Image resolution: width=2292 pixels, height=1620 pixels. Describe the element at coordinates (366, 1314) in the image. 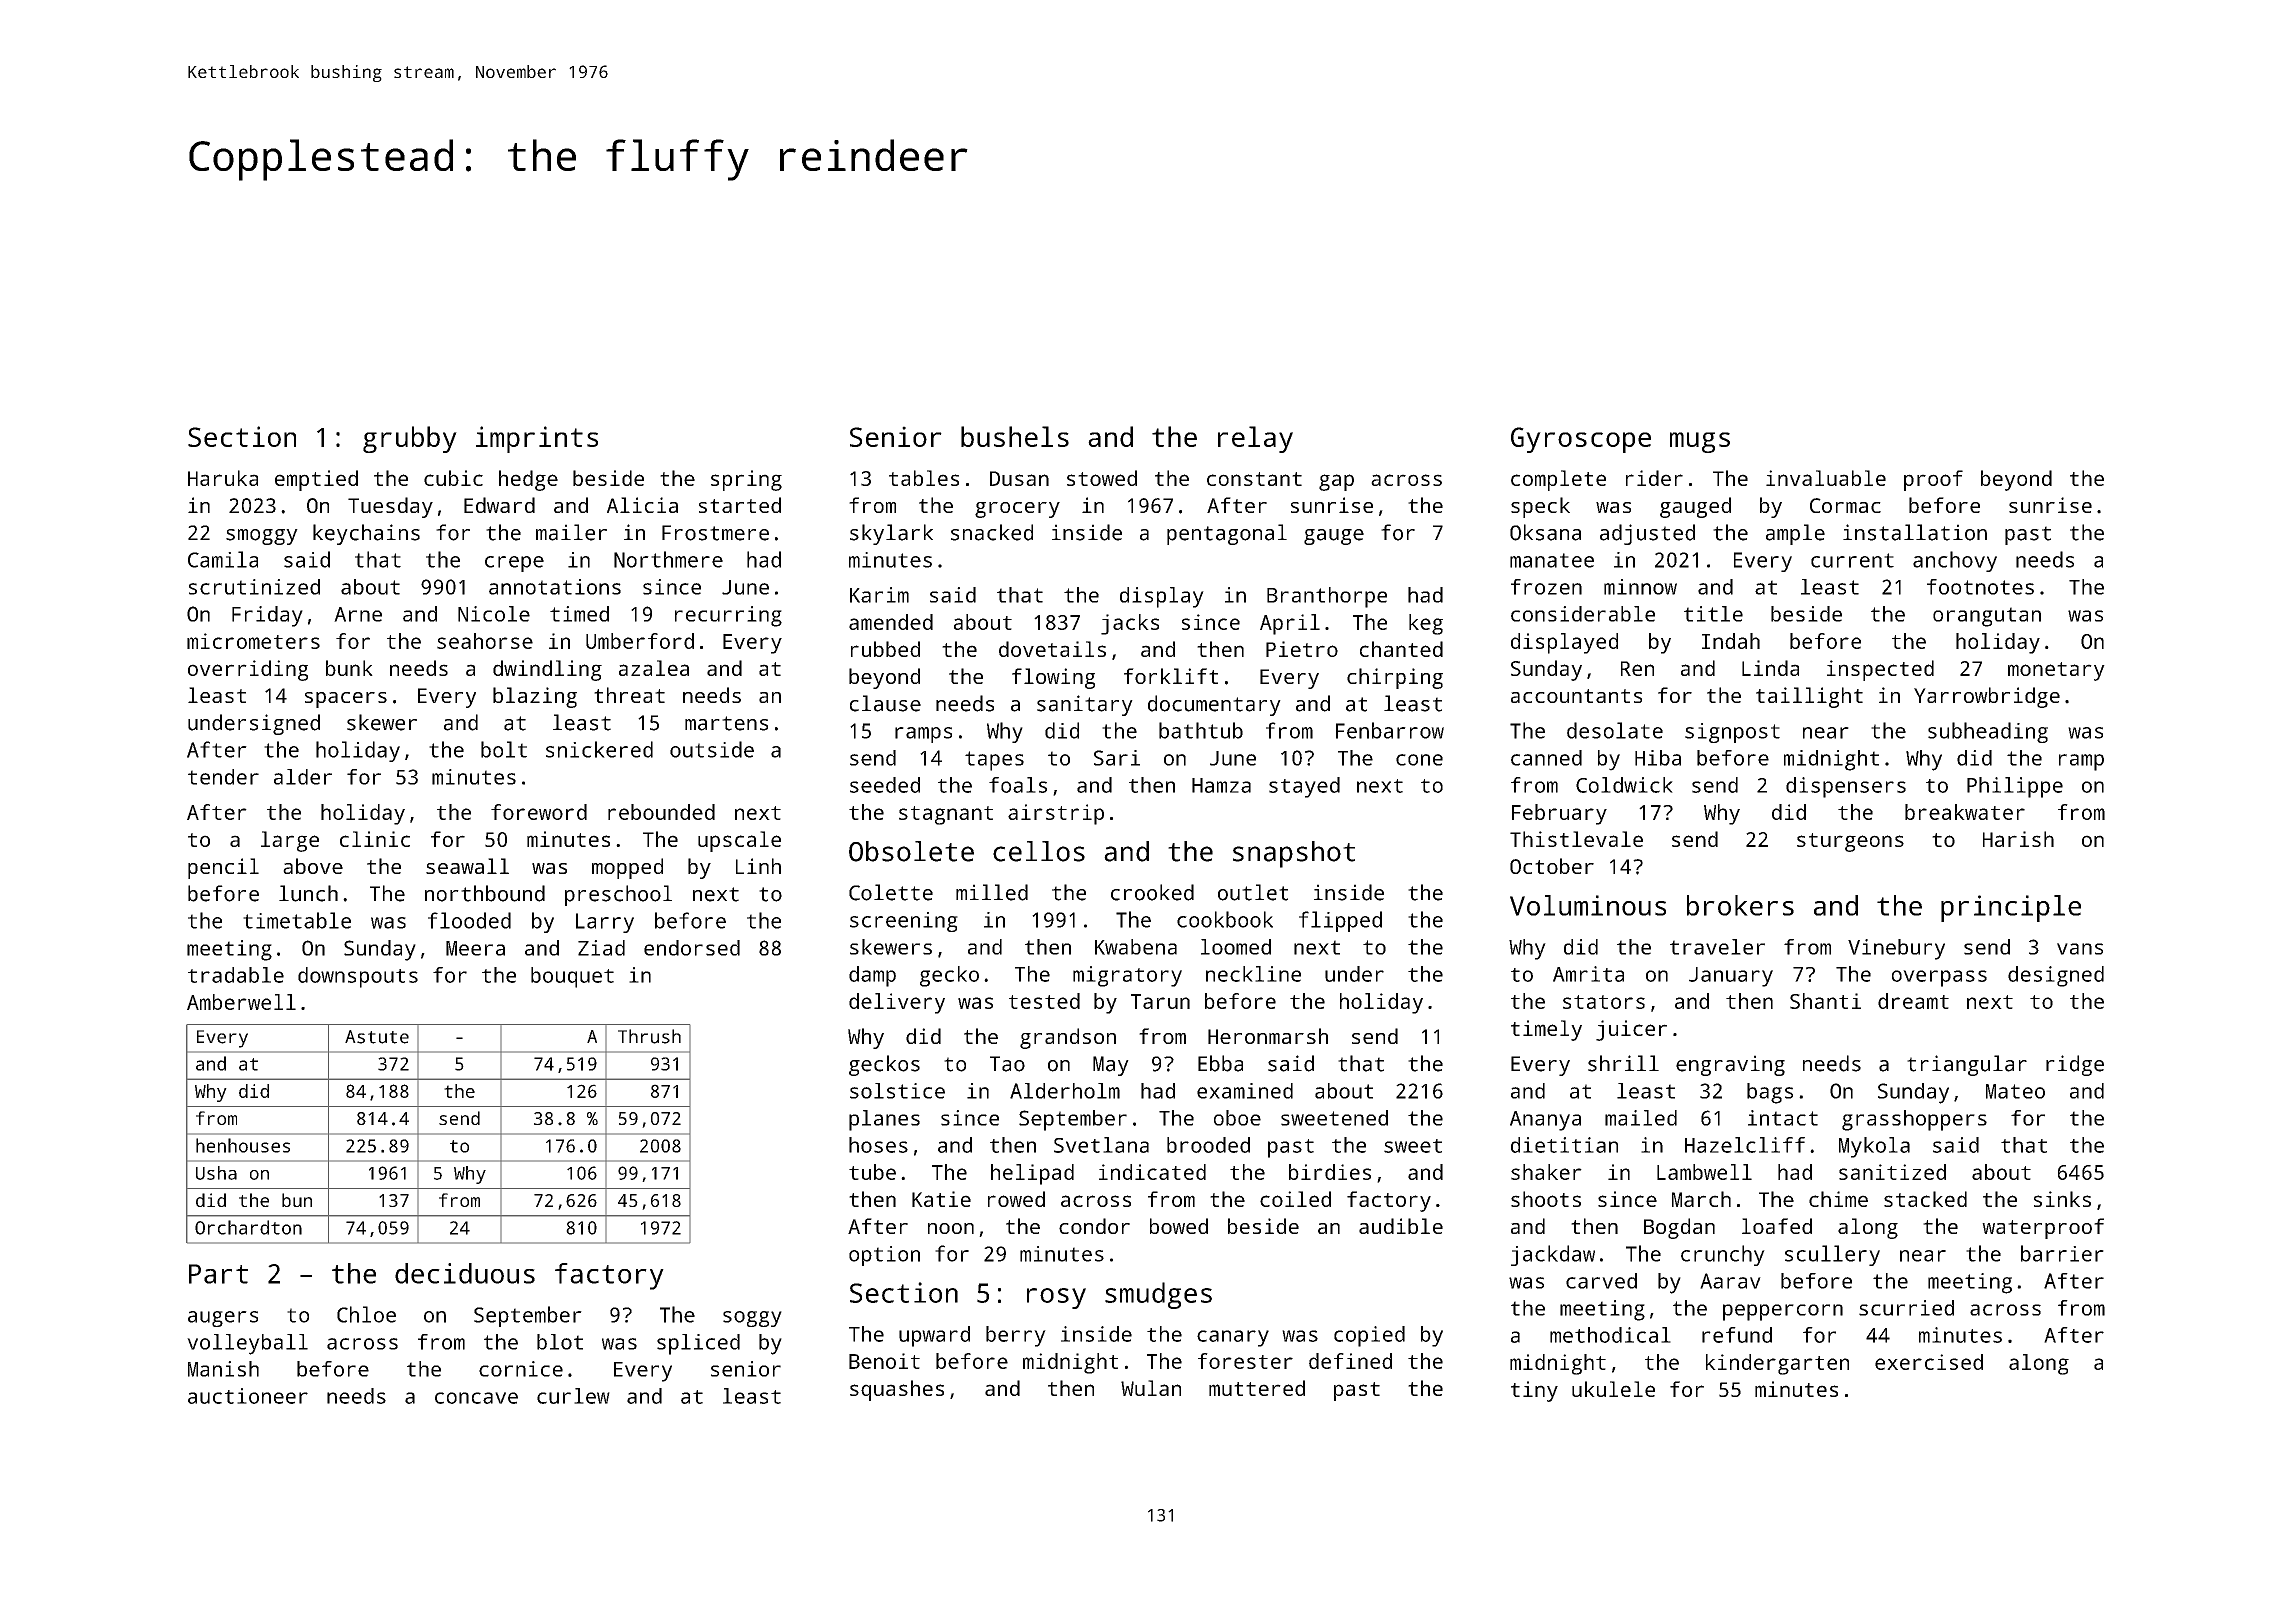

I see `Chloe` at that location.
